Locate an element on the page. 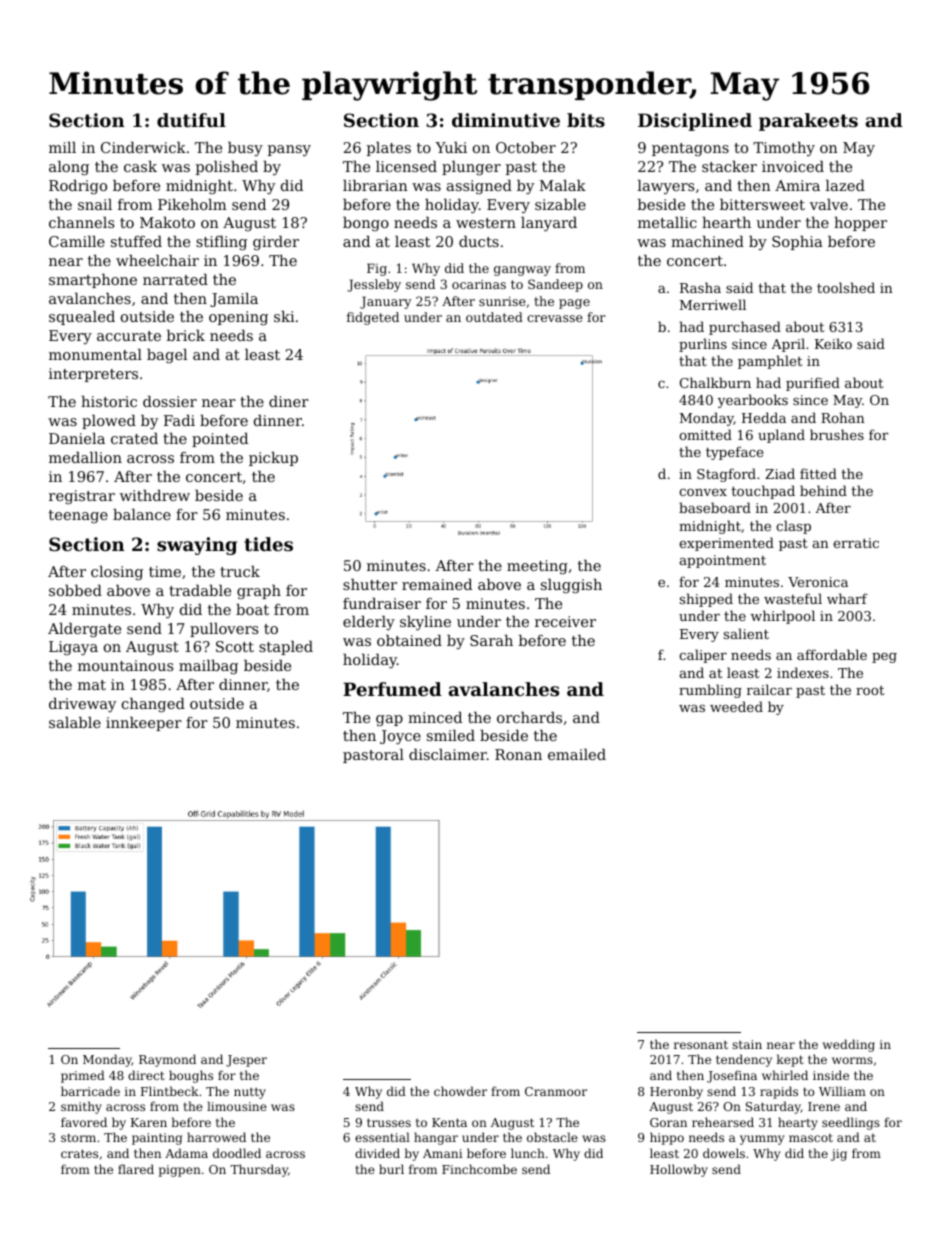 This image has height=1233, width=952. wedding is located at coordinates (849, 1045).
